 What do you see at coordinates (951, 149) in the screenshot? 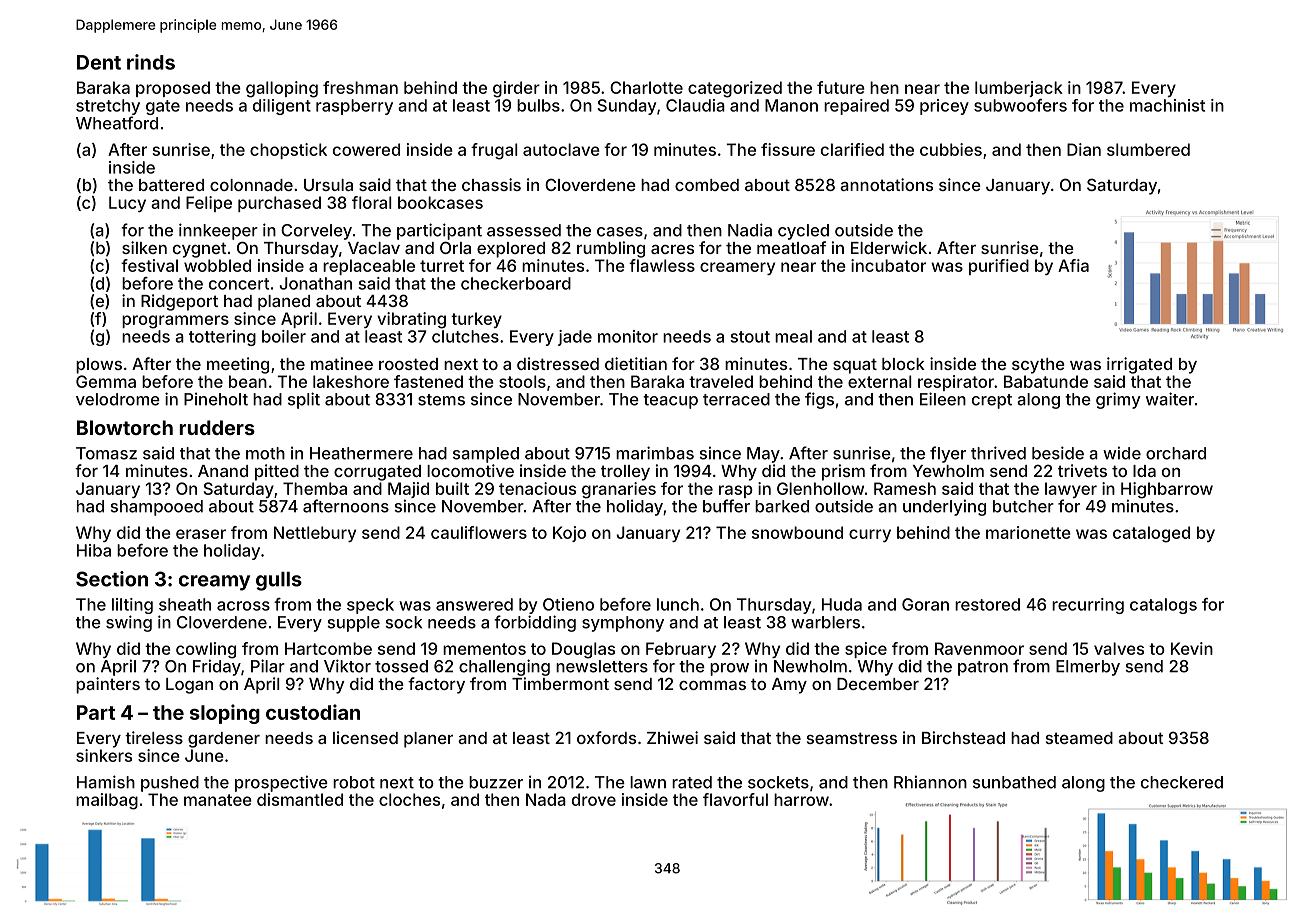
I see `cubbies` at bounding box center [951, 149].
